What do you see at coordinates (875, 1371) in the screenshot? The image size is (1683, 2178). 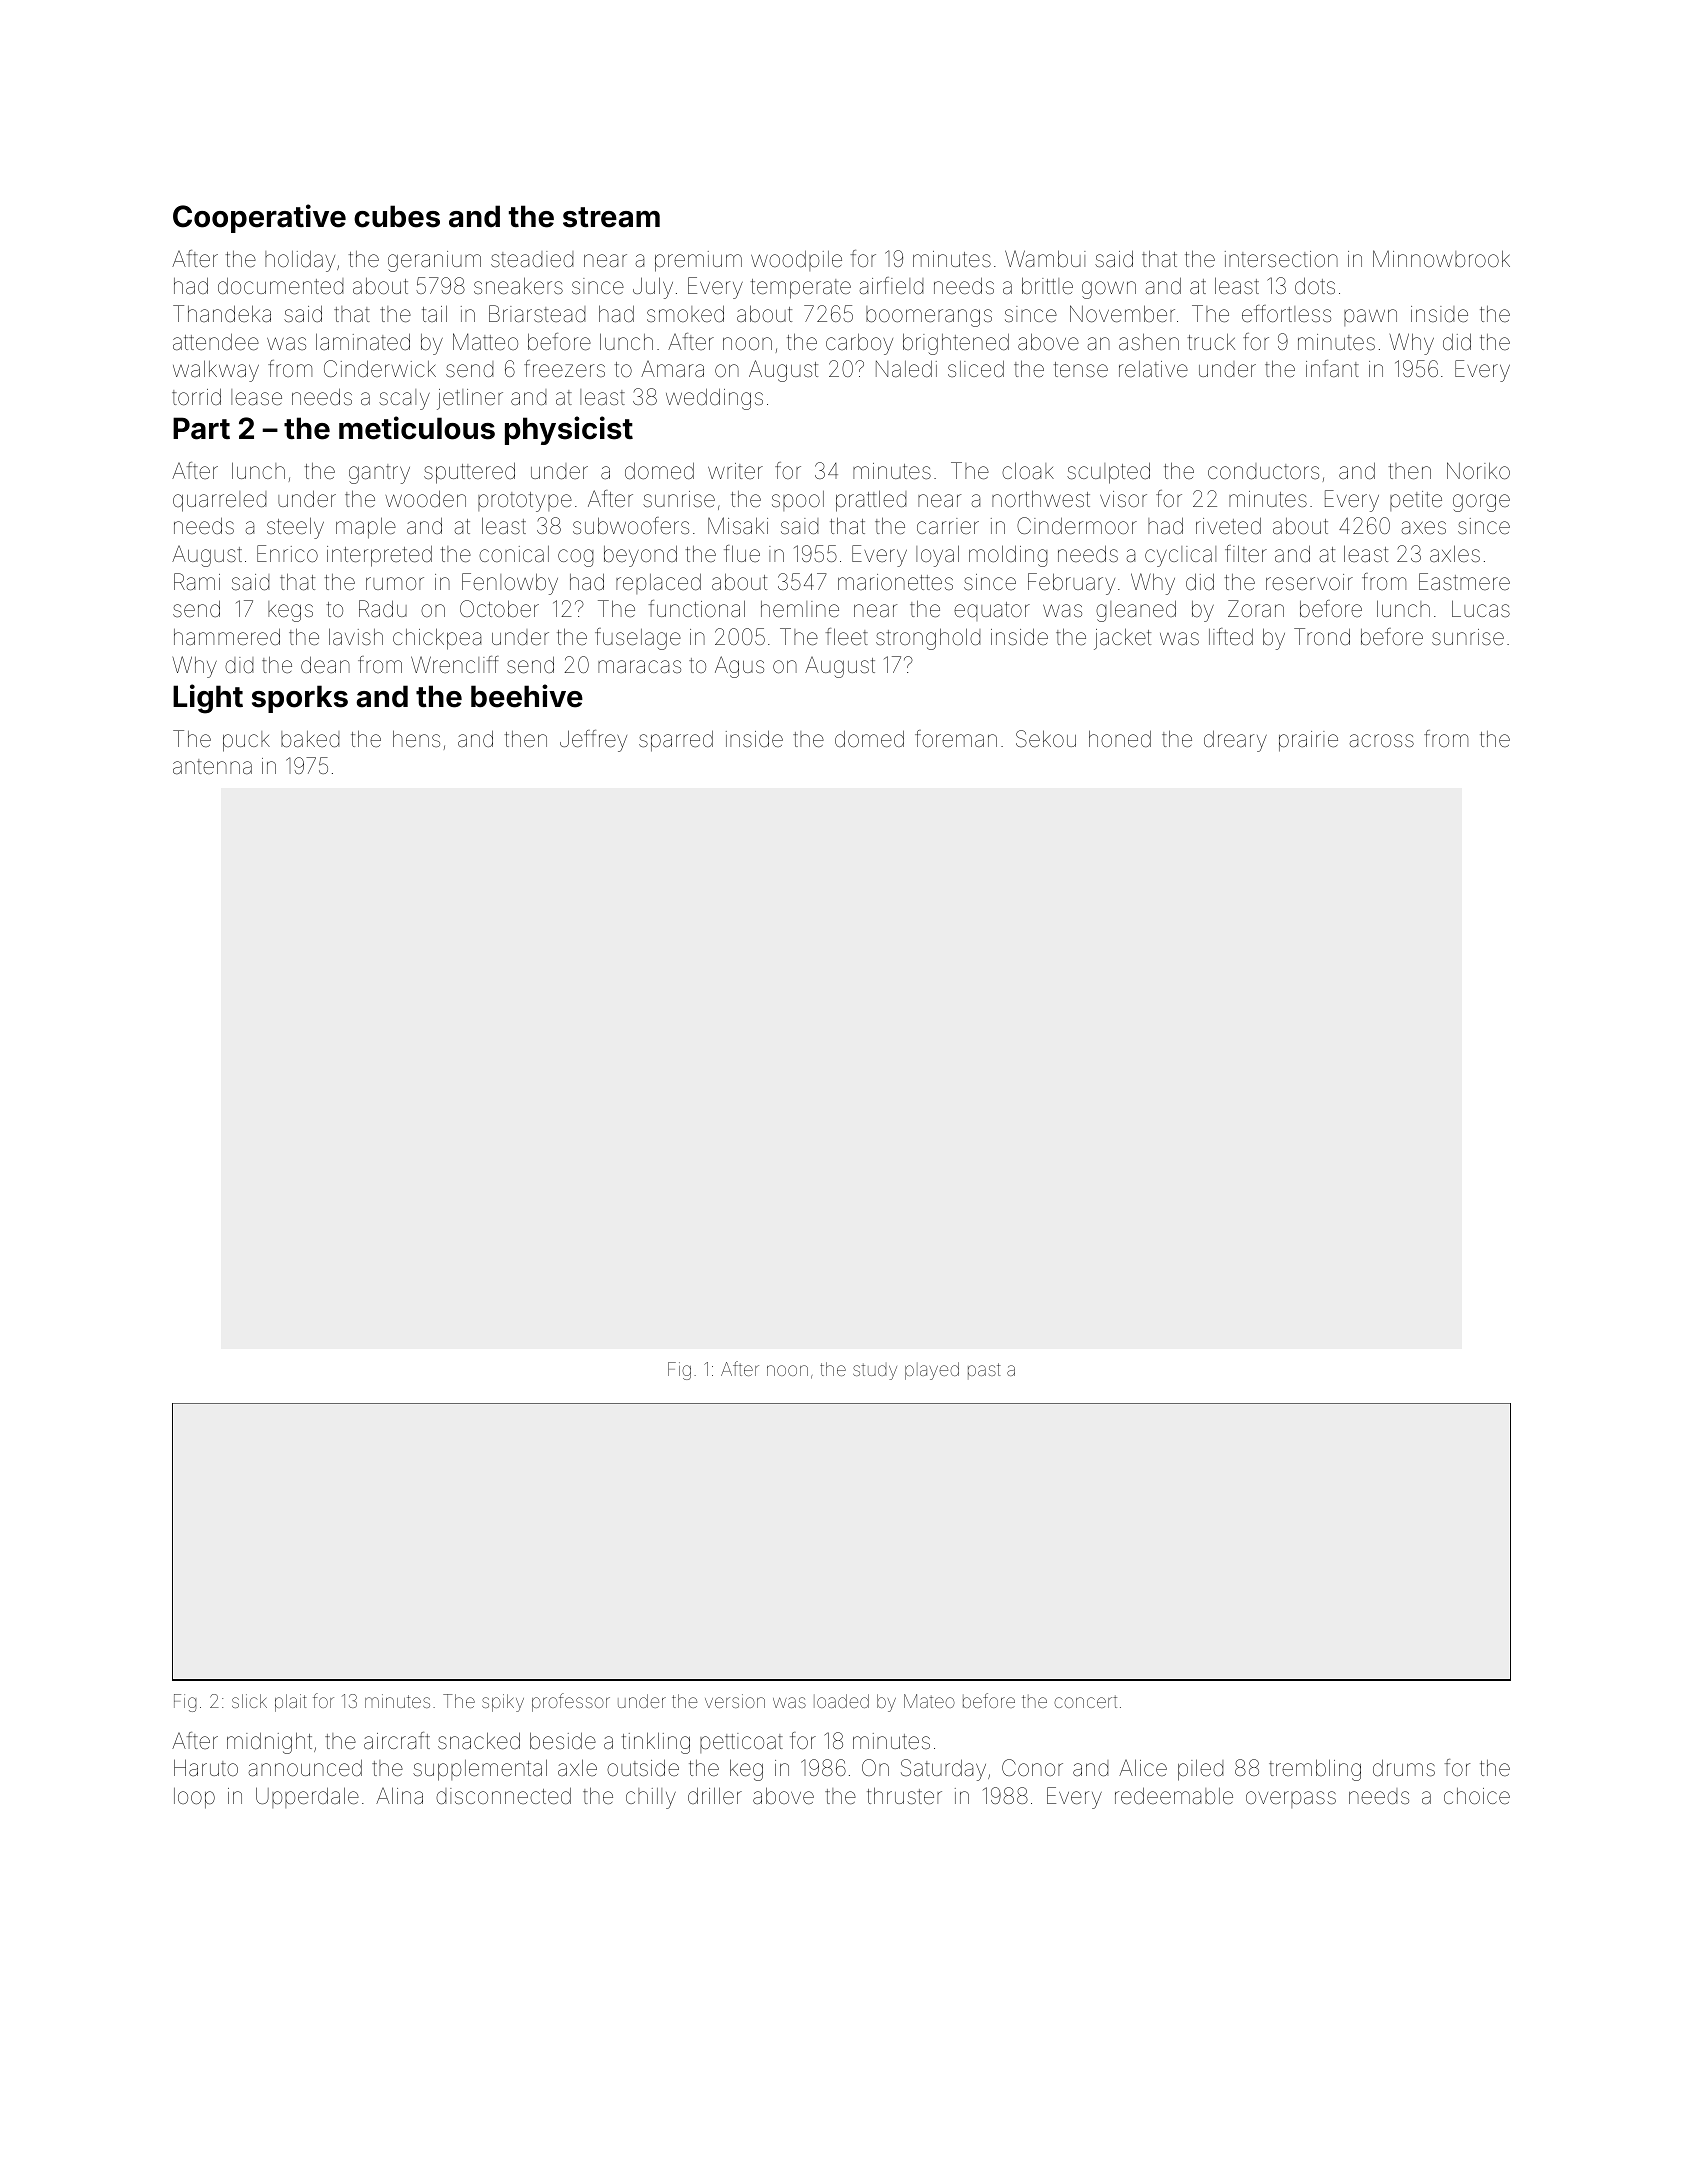 I see `study` at bounding box center [875, 1371].
